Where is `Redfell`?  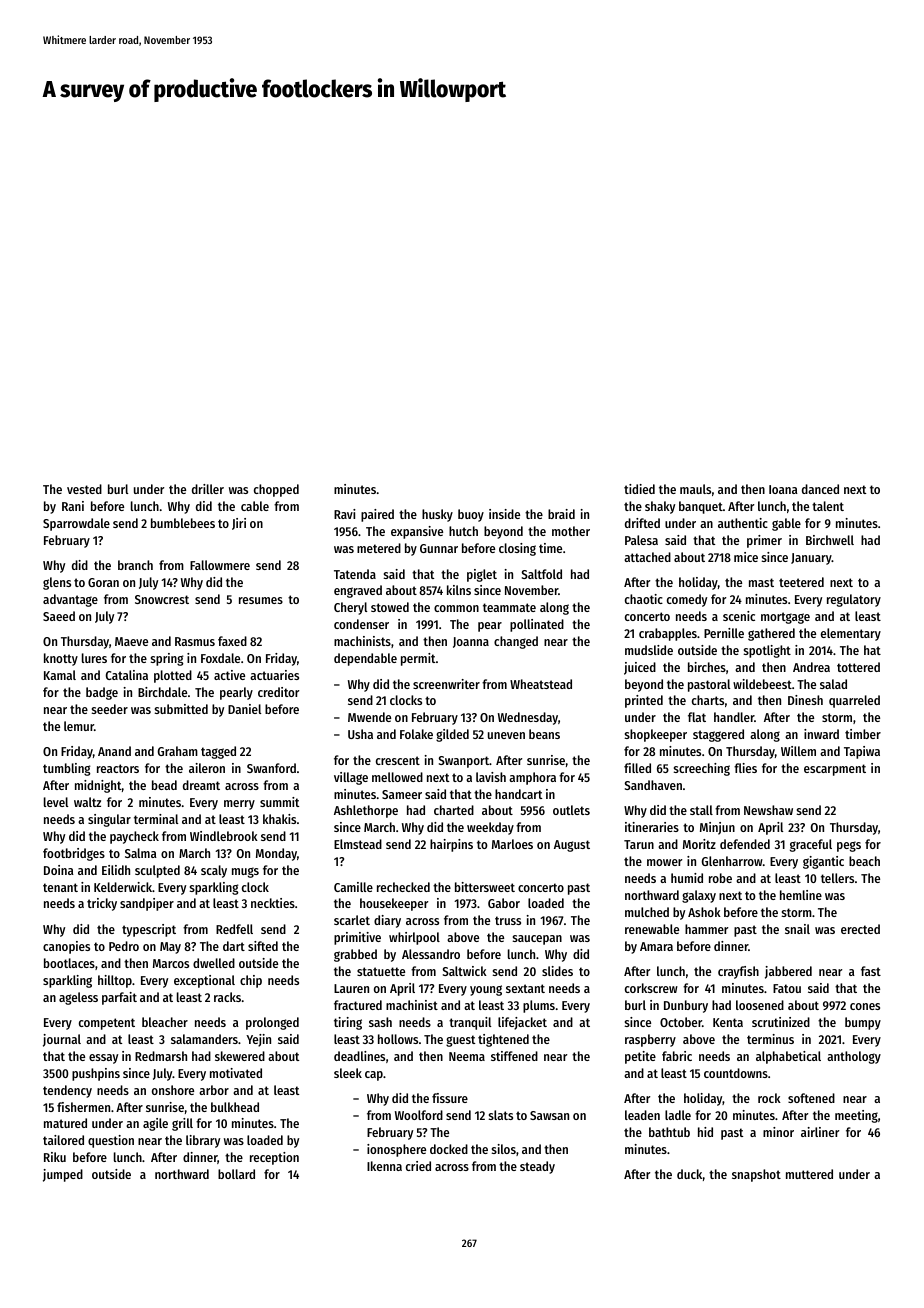 Redfell is located at coordinates (234, 929).
